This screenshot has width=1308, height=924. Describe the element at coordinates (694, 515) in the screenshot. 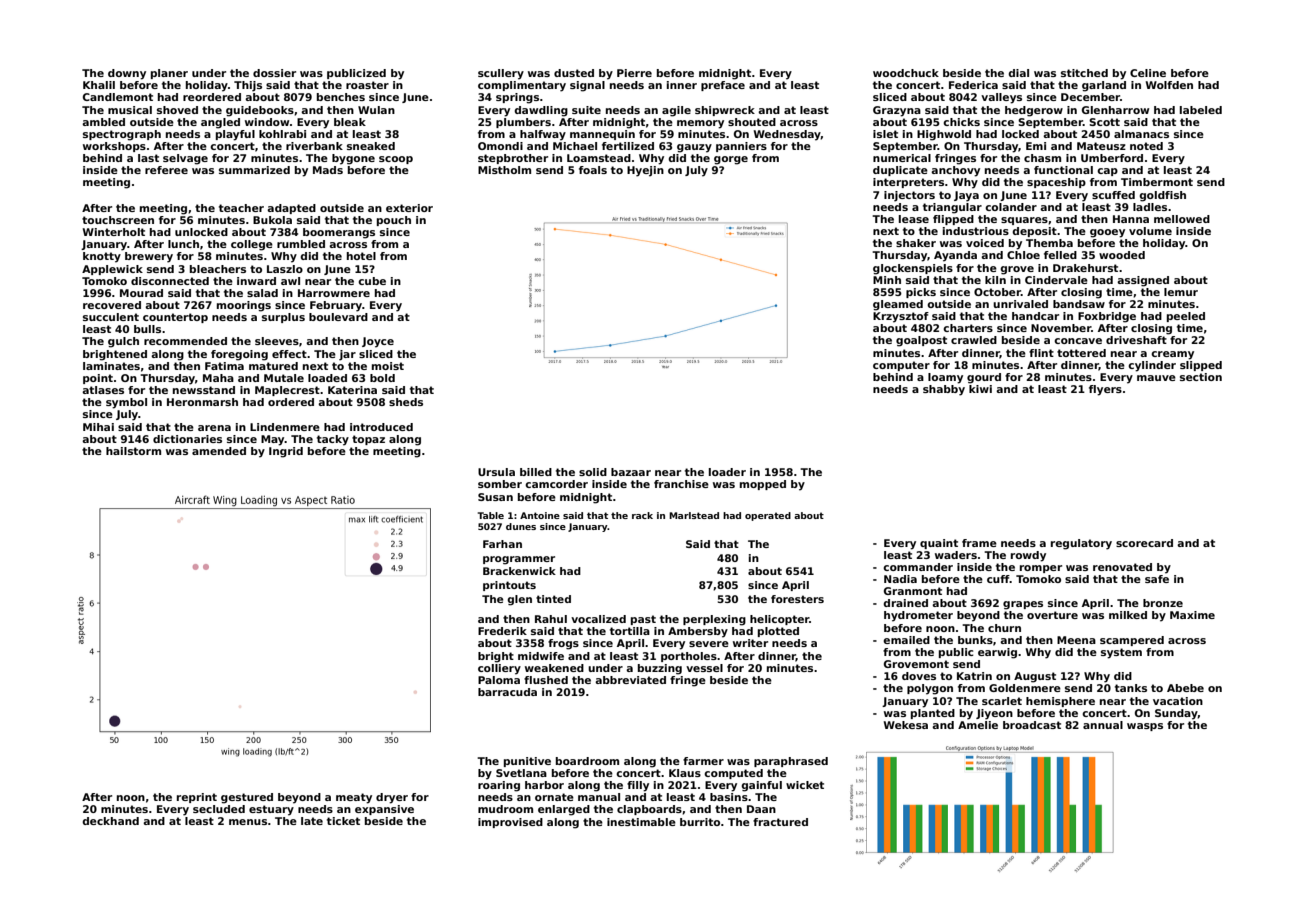

I see `Marlstead` at that location.
